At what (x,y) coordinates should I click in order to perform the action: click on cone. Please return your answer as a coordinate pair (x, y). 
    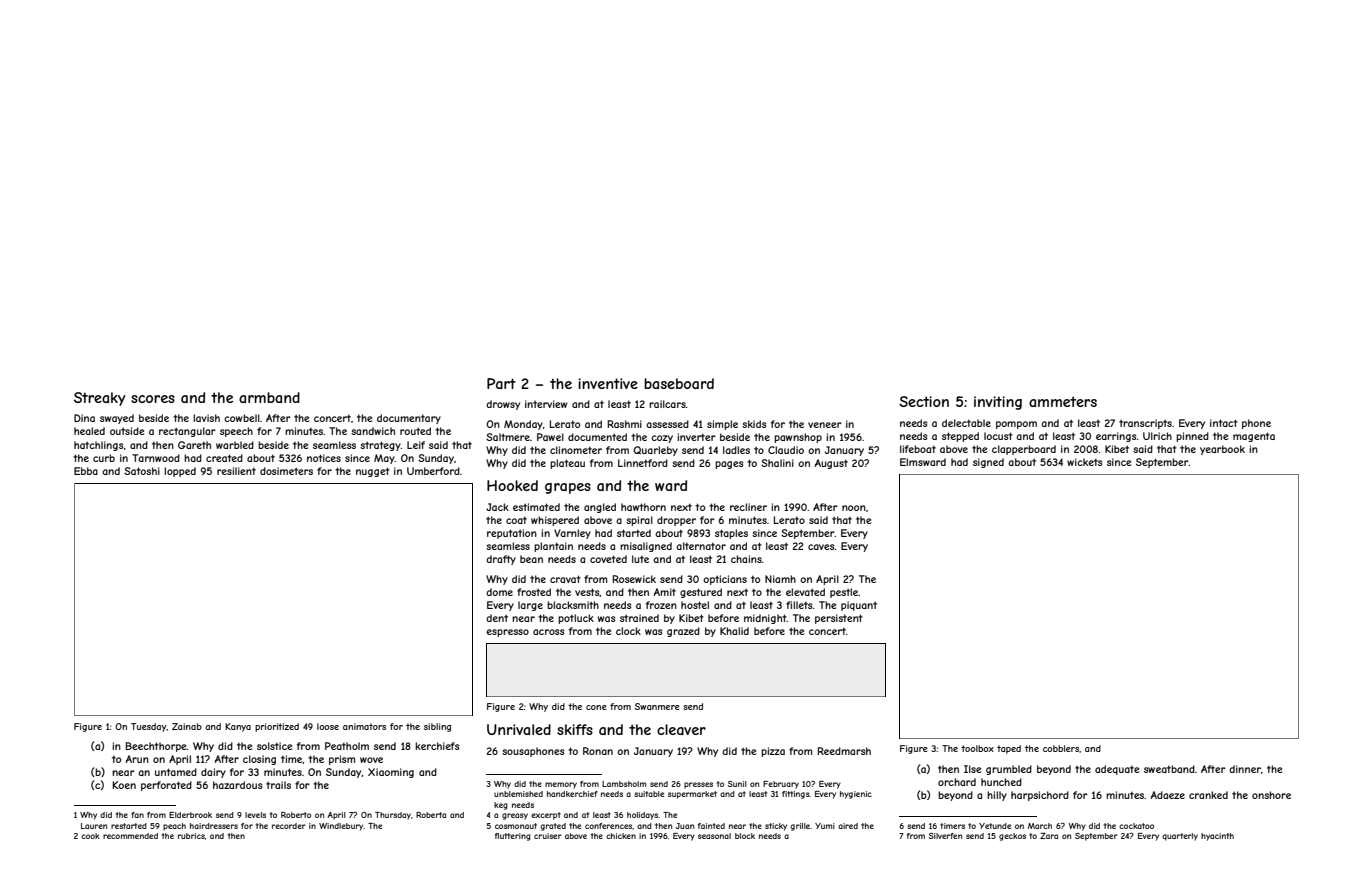
    Looking at the image, I should click on (596, 707).
